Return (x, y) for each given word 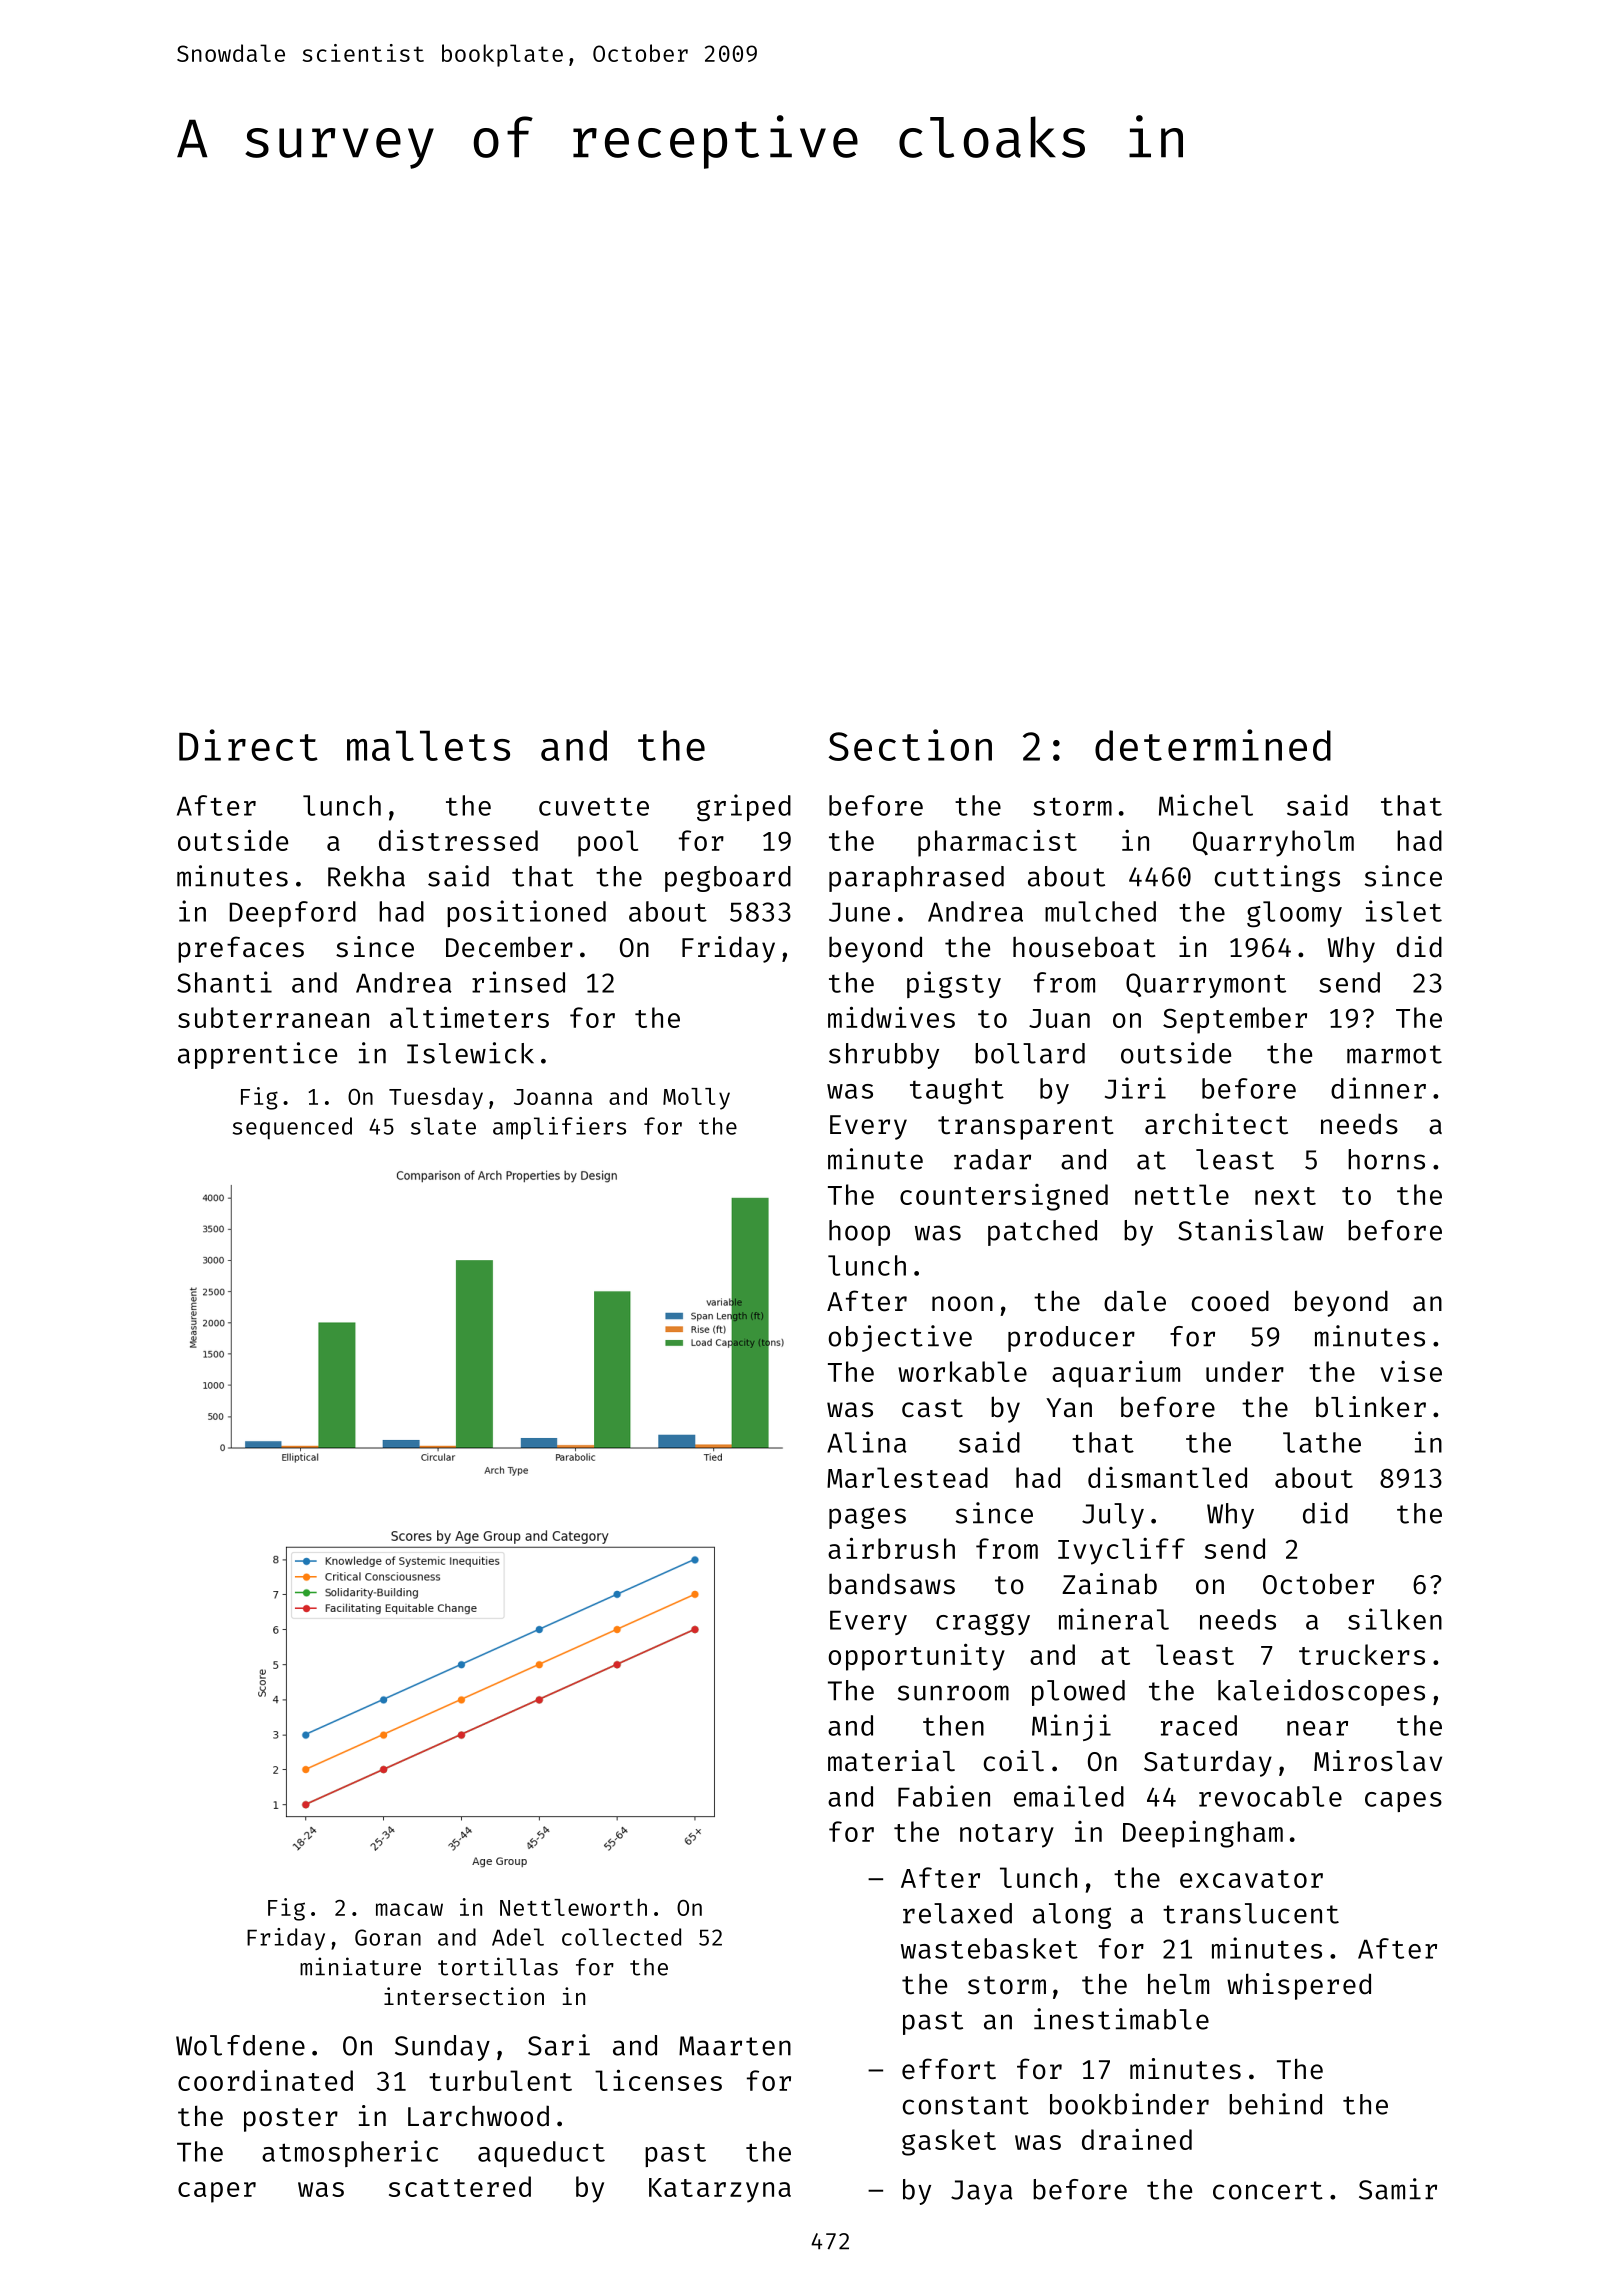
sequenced (292, 1128)
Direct (248, 745)
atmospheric (350, 2153)
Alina (867, 1442)
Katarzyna (720, 2190)
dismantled (1167, 1477)
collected (621, 1937)
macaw (409, 1909)
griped (744, 807)
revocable (1270, 1796)
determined (1213, 745)
